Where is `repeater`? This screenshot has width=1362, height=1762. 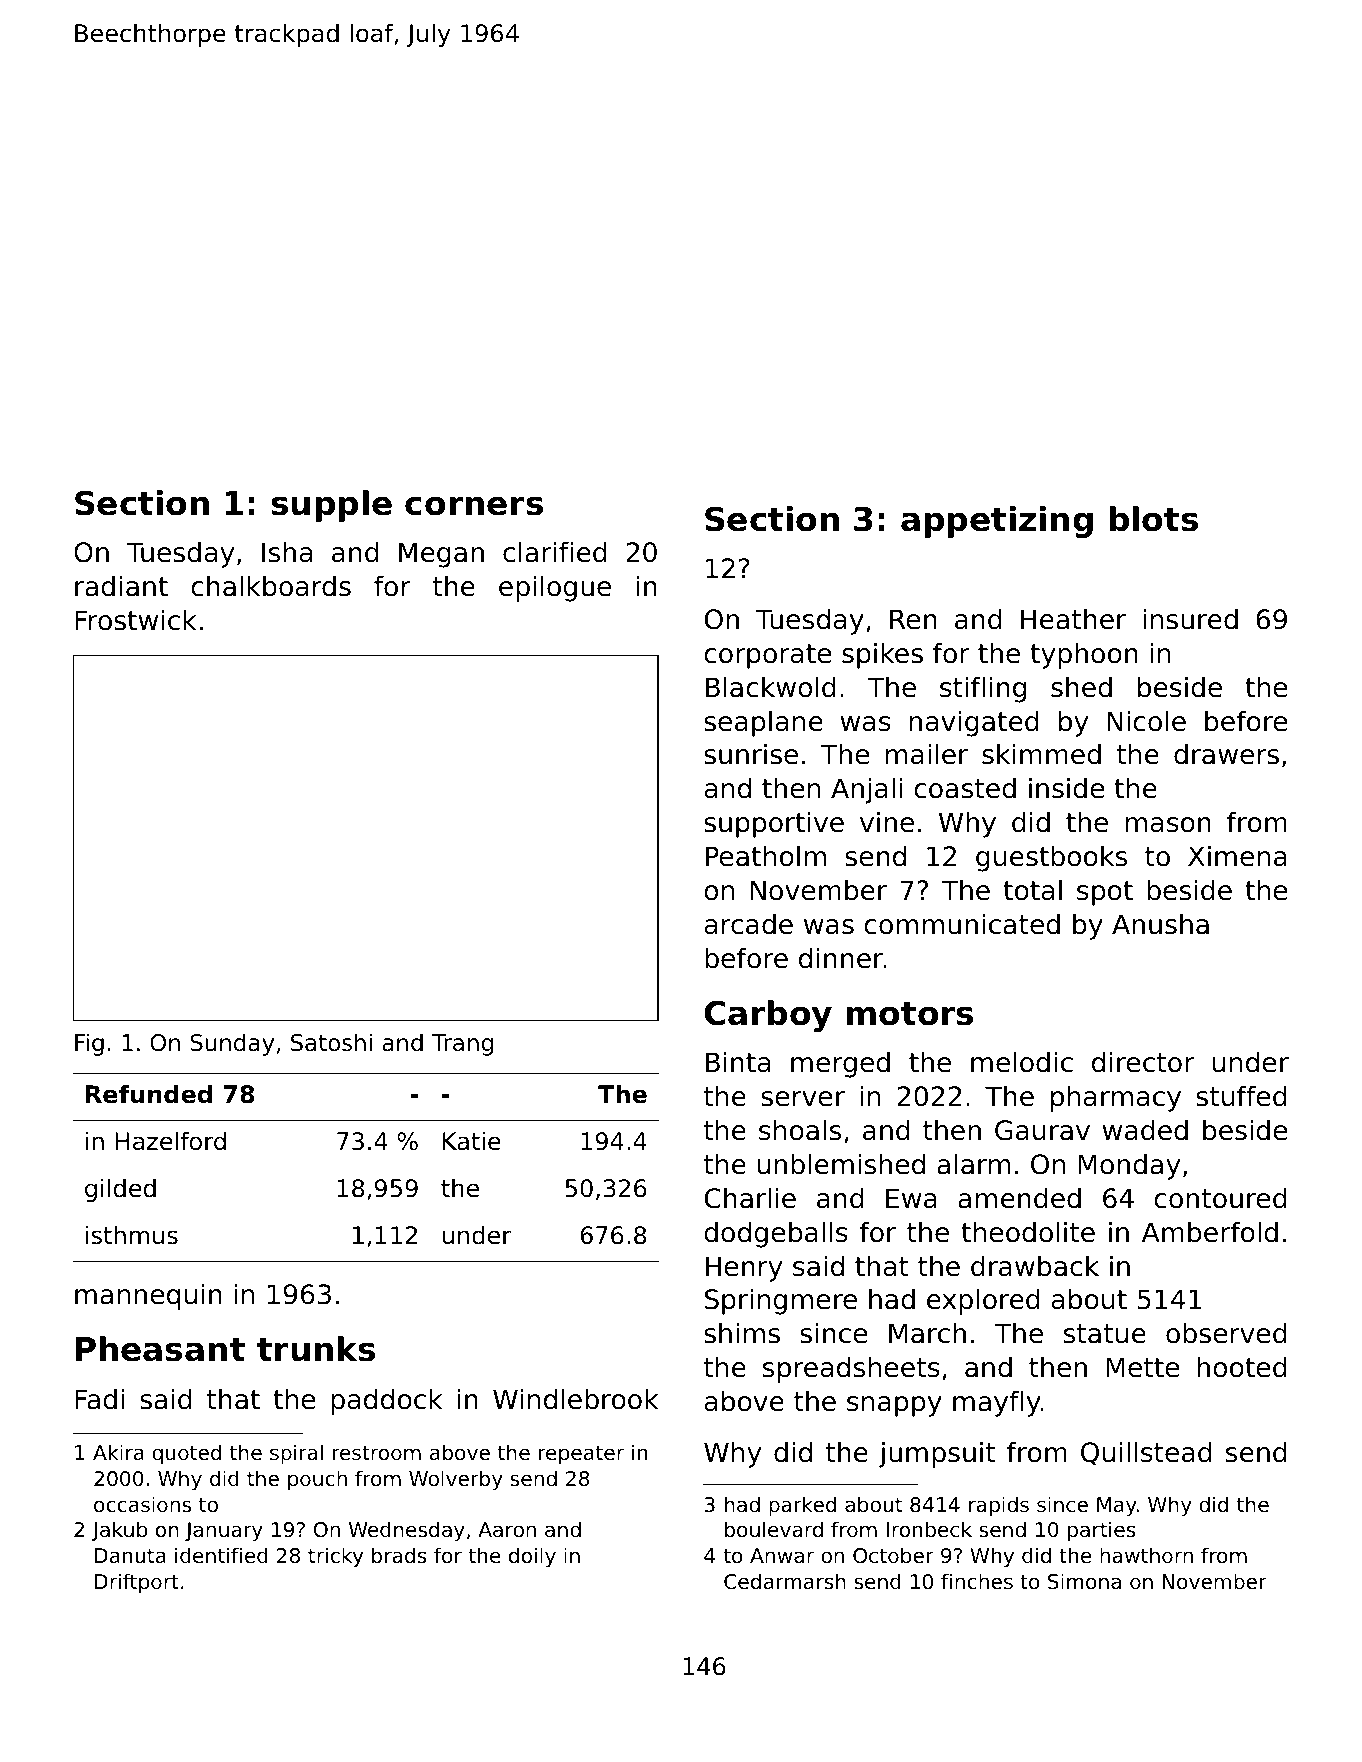
repeater is located at coordinates (581, 1455).
